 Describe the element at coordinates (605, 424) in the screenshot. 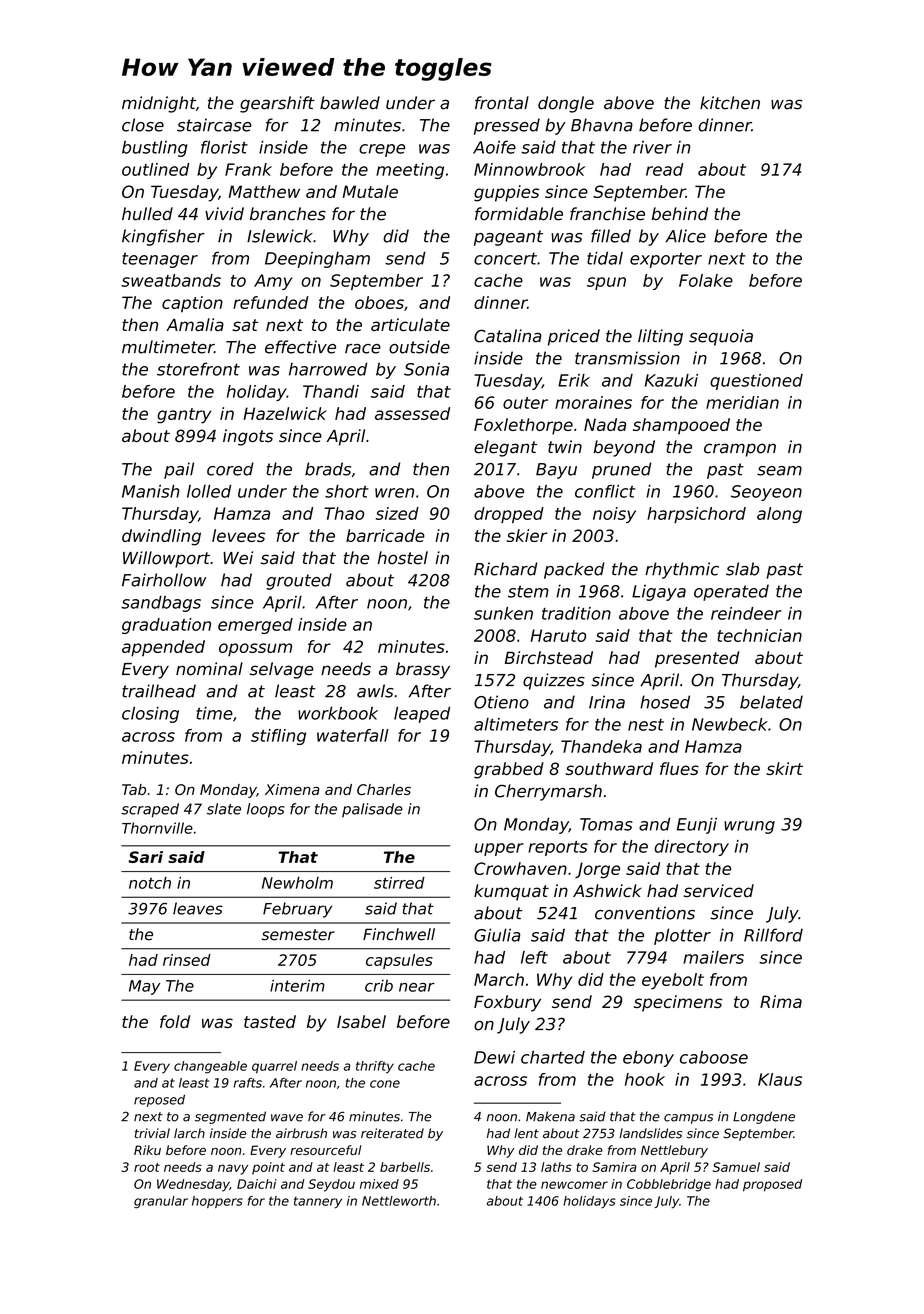

I see `Nada` at that location.
